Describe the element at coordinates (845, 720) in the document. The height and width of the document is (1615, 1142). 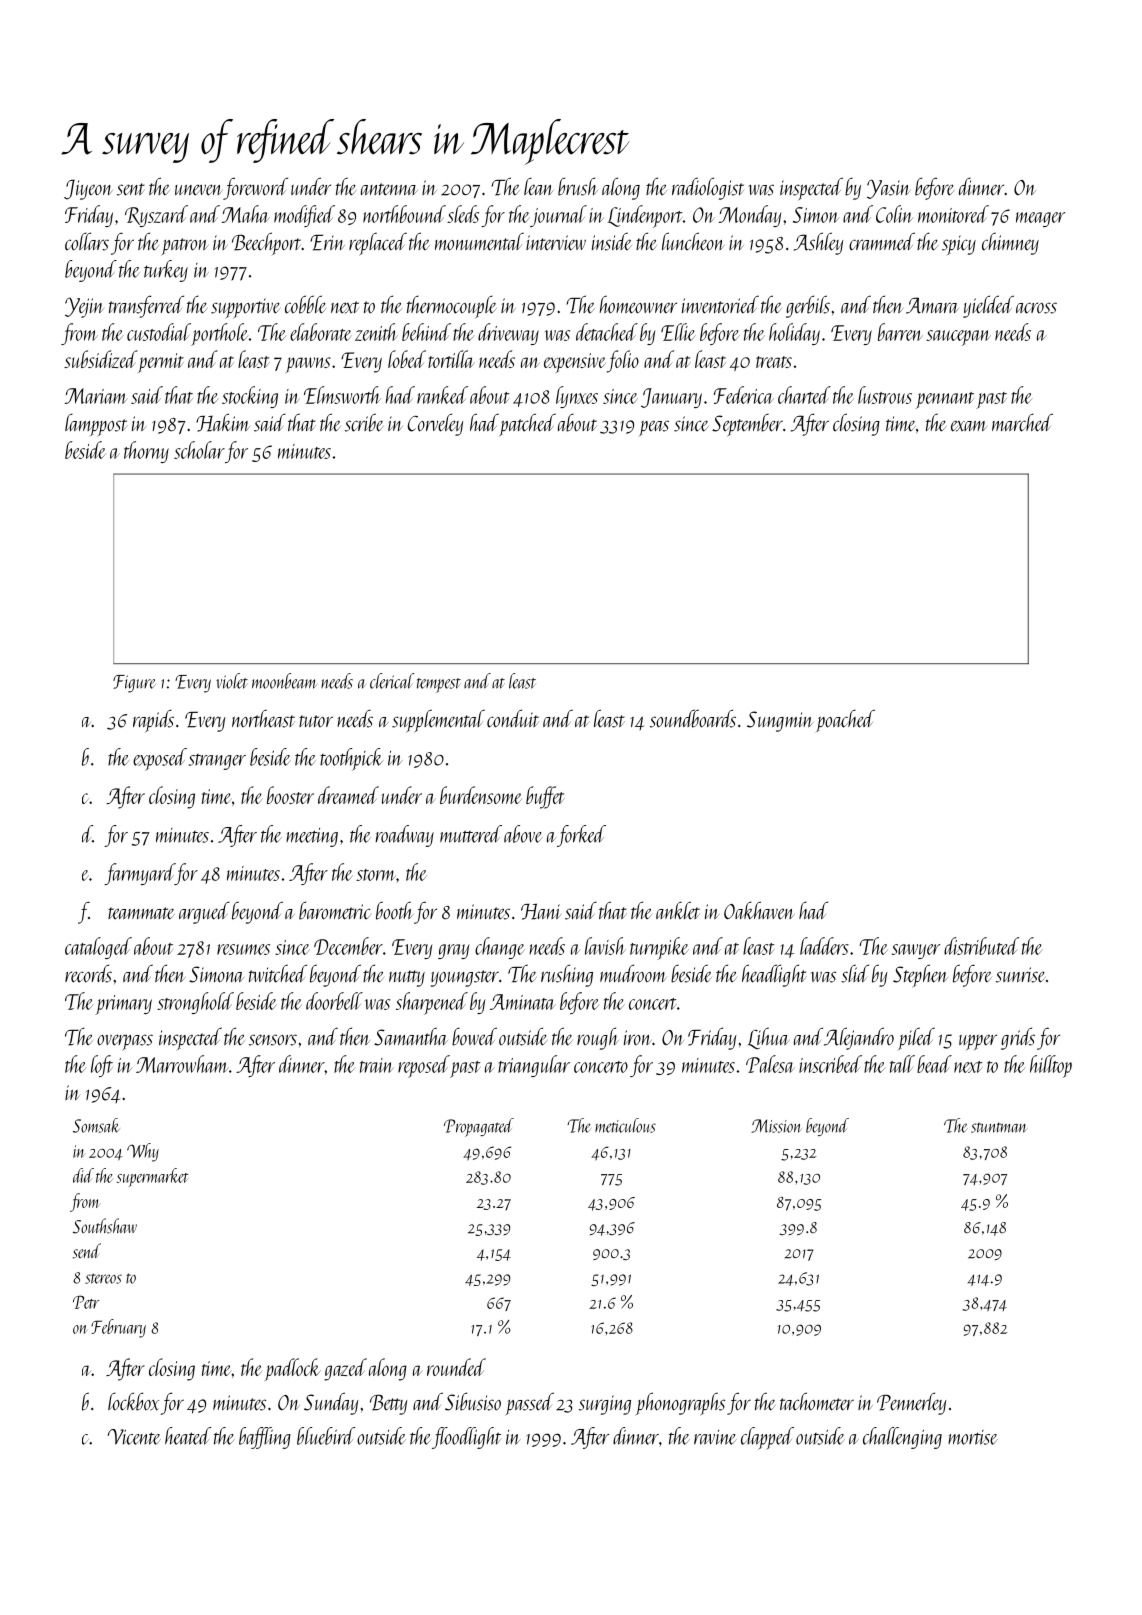
I see `poached` at that location.
